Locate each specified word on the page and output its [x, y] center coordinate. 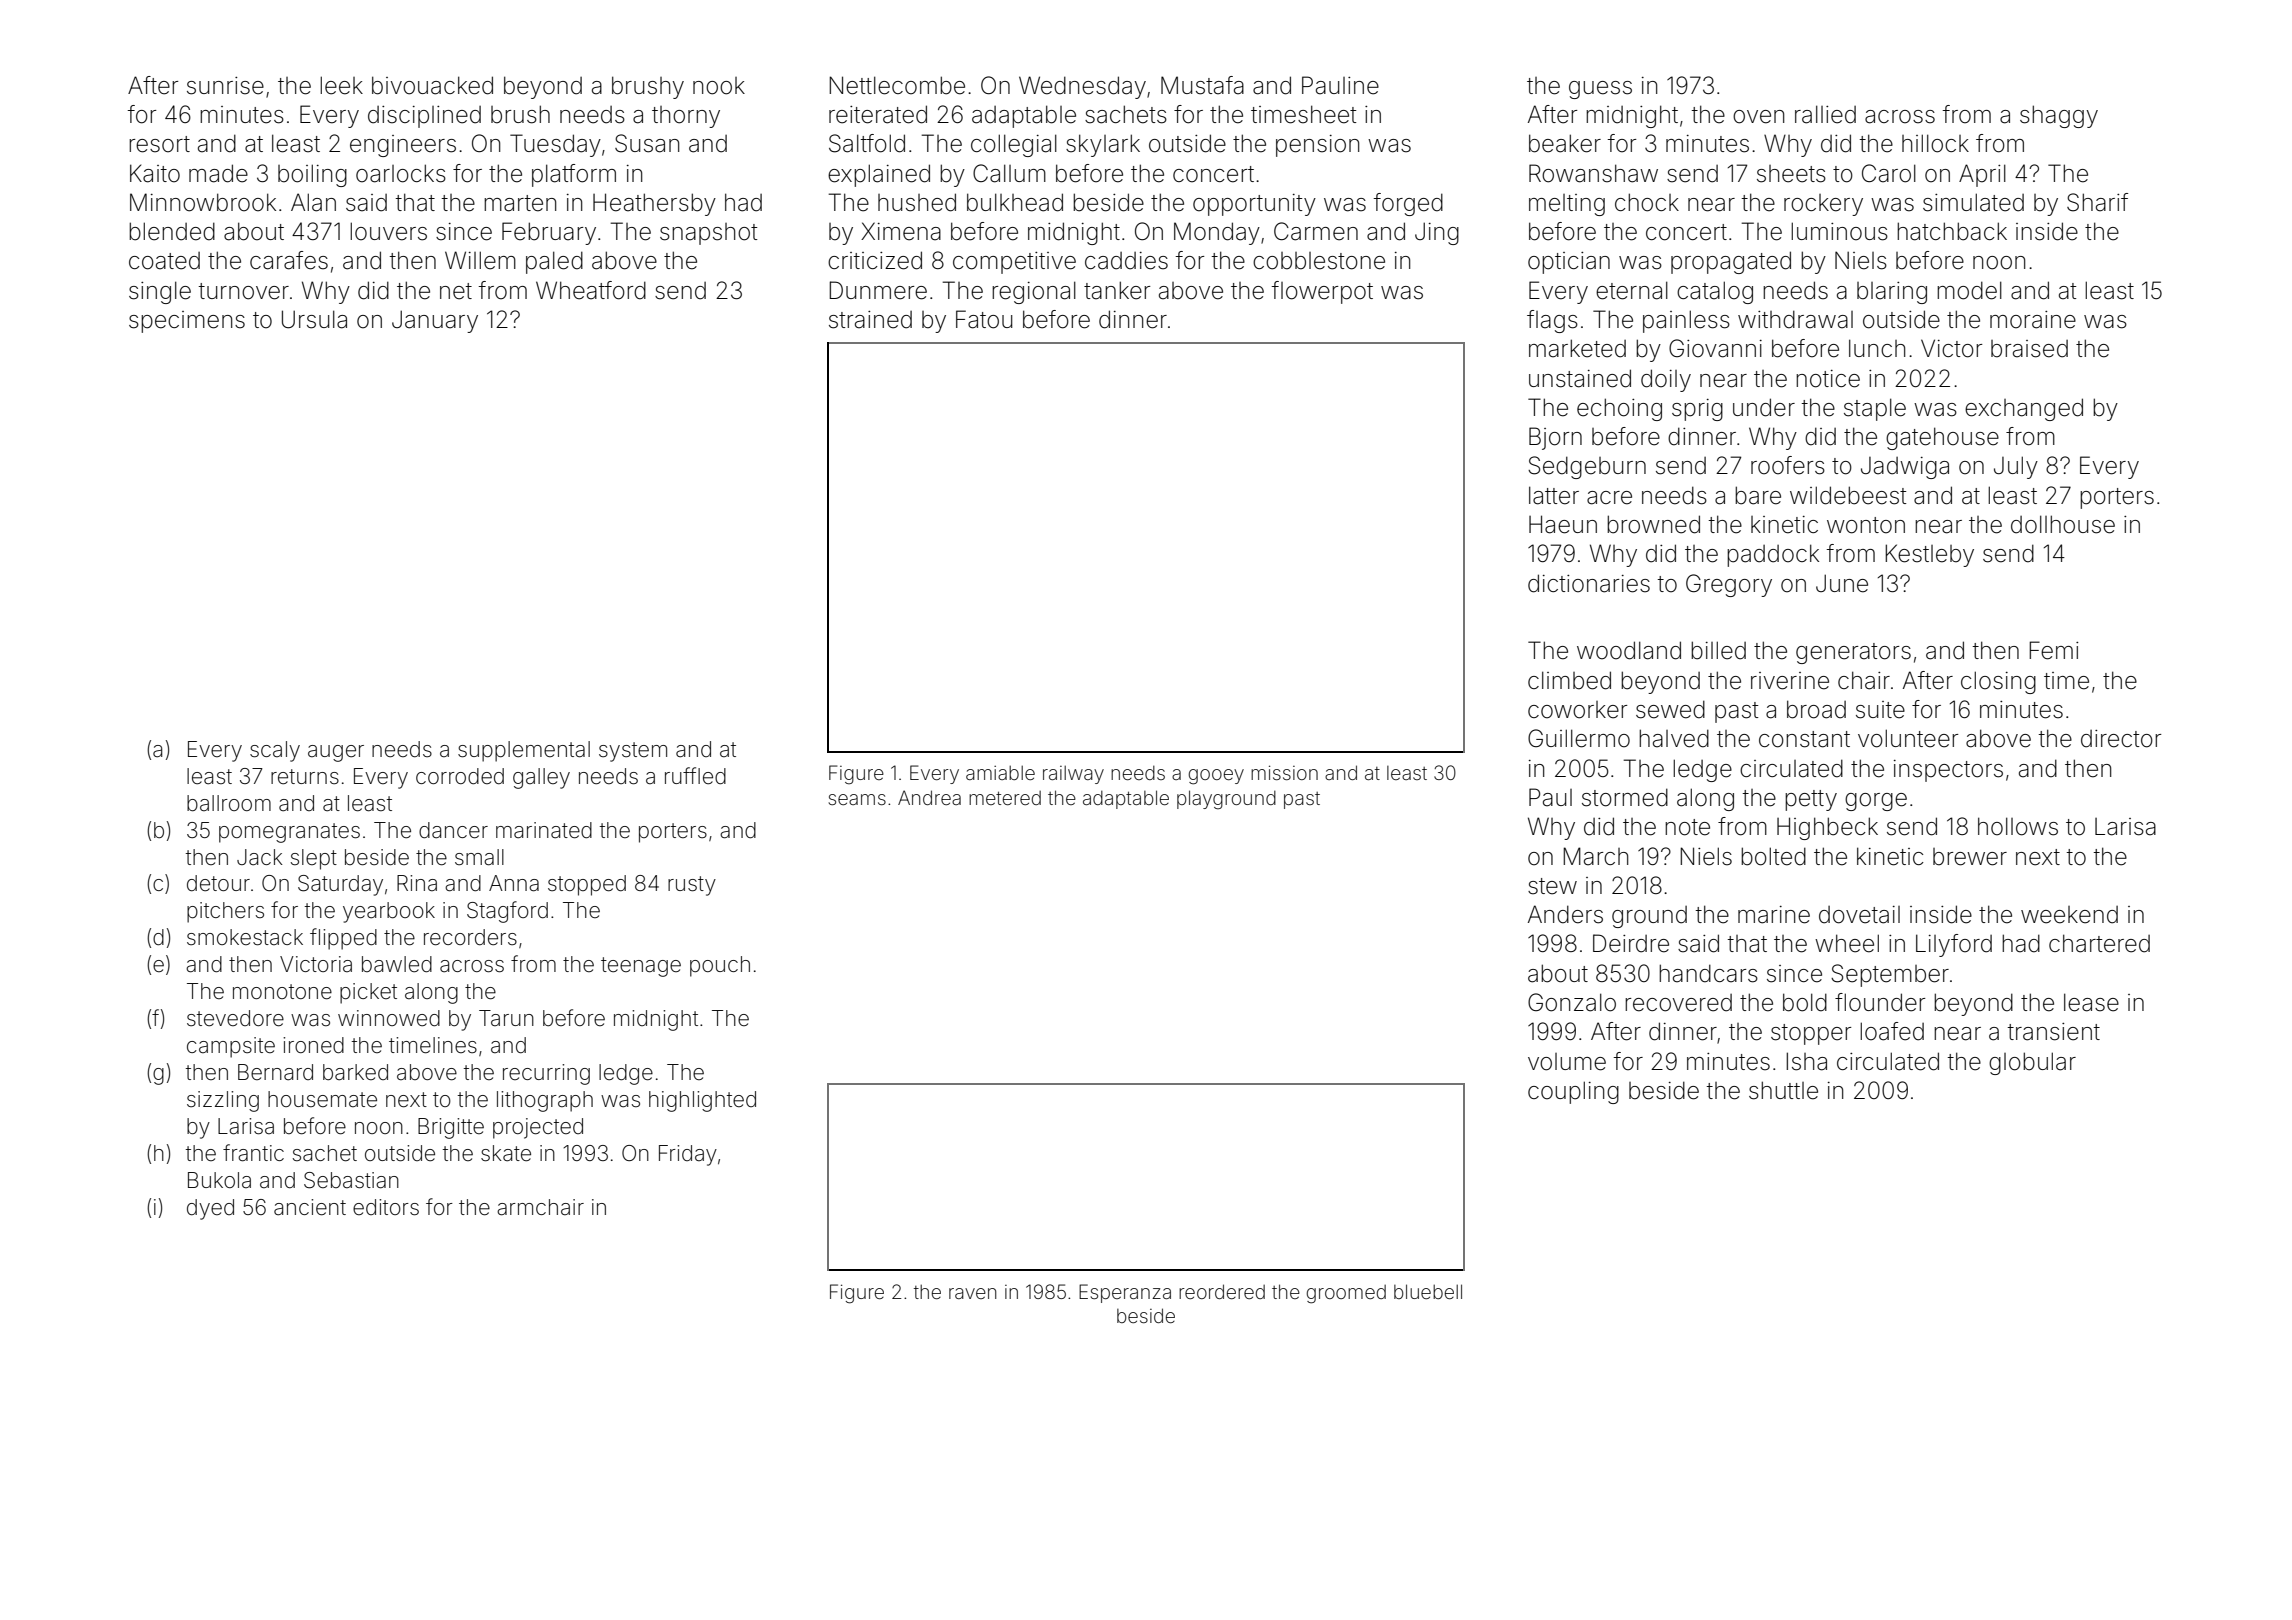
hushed [917, 202]
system [633, 752]
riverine [1790, 681]
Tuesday [555, 145]
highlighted [702, 1101]
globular [2032, 1063]
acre [1609, 498]
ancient [310, 1207]
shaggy [2059, 116]
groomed [1346, 1294]
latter [1554, 495]
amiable [1000, 772]
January [435, 321]
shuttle [1783, 1090]
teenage [641, 967]
